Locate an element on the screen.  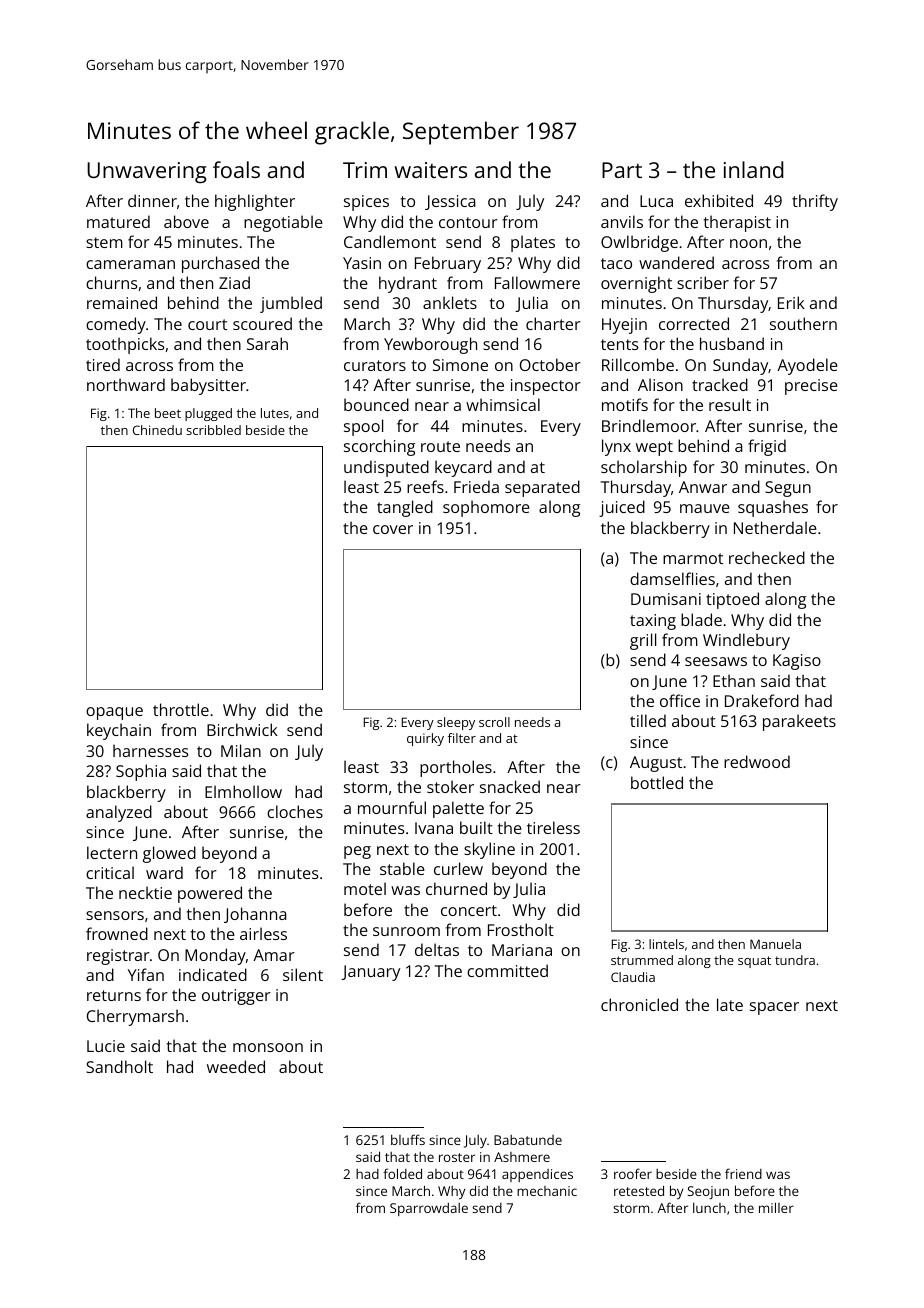
weeded is located at coordinates (236, 1066).
